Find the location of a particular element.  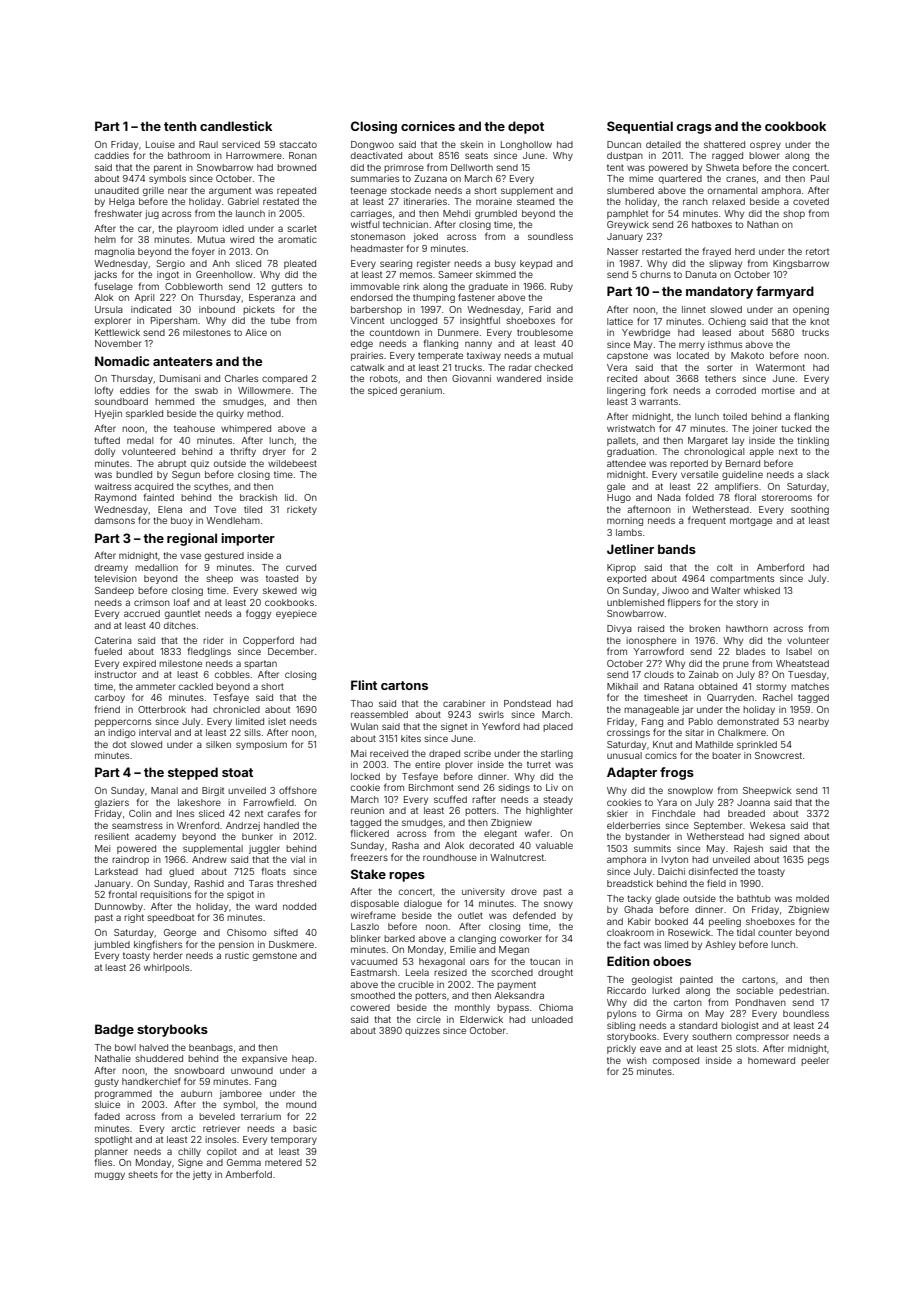

helm is located at coordinates (105, 239).
